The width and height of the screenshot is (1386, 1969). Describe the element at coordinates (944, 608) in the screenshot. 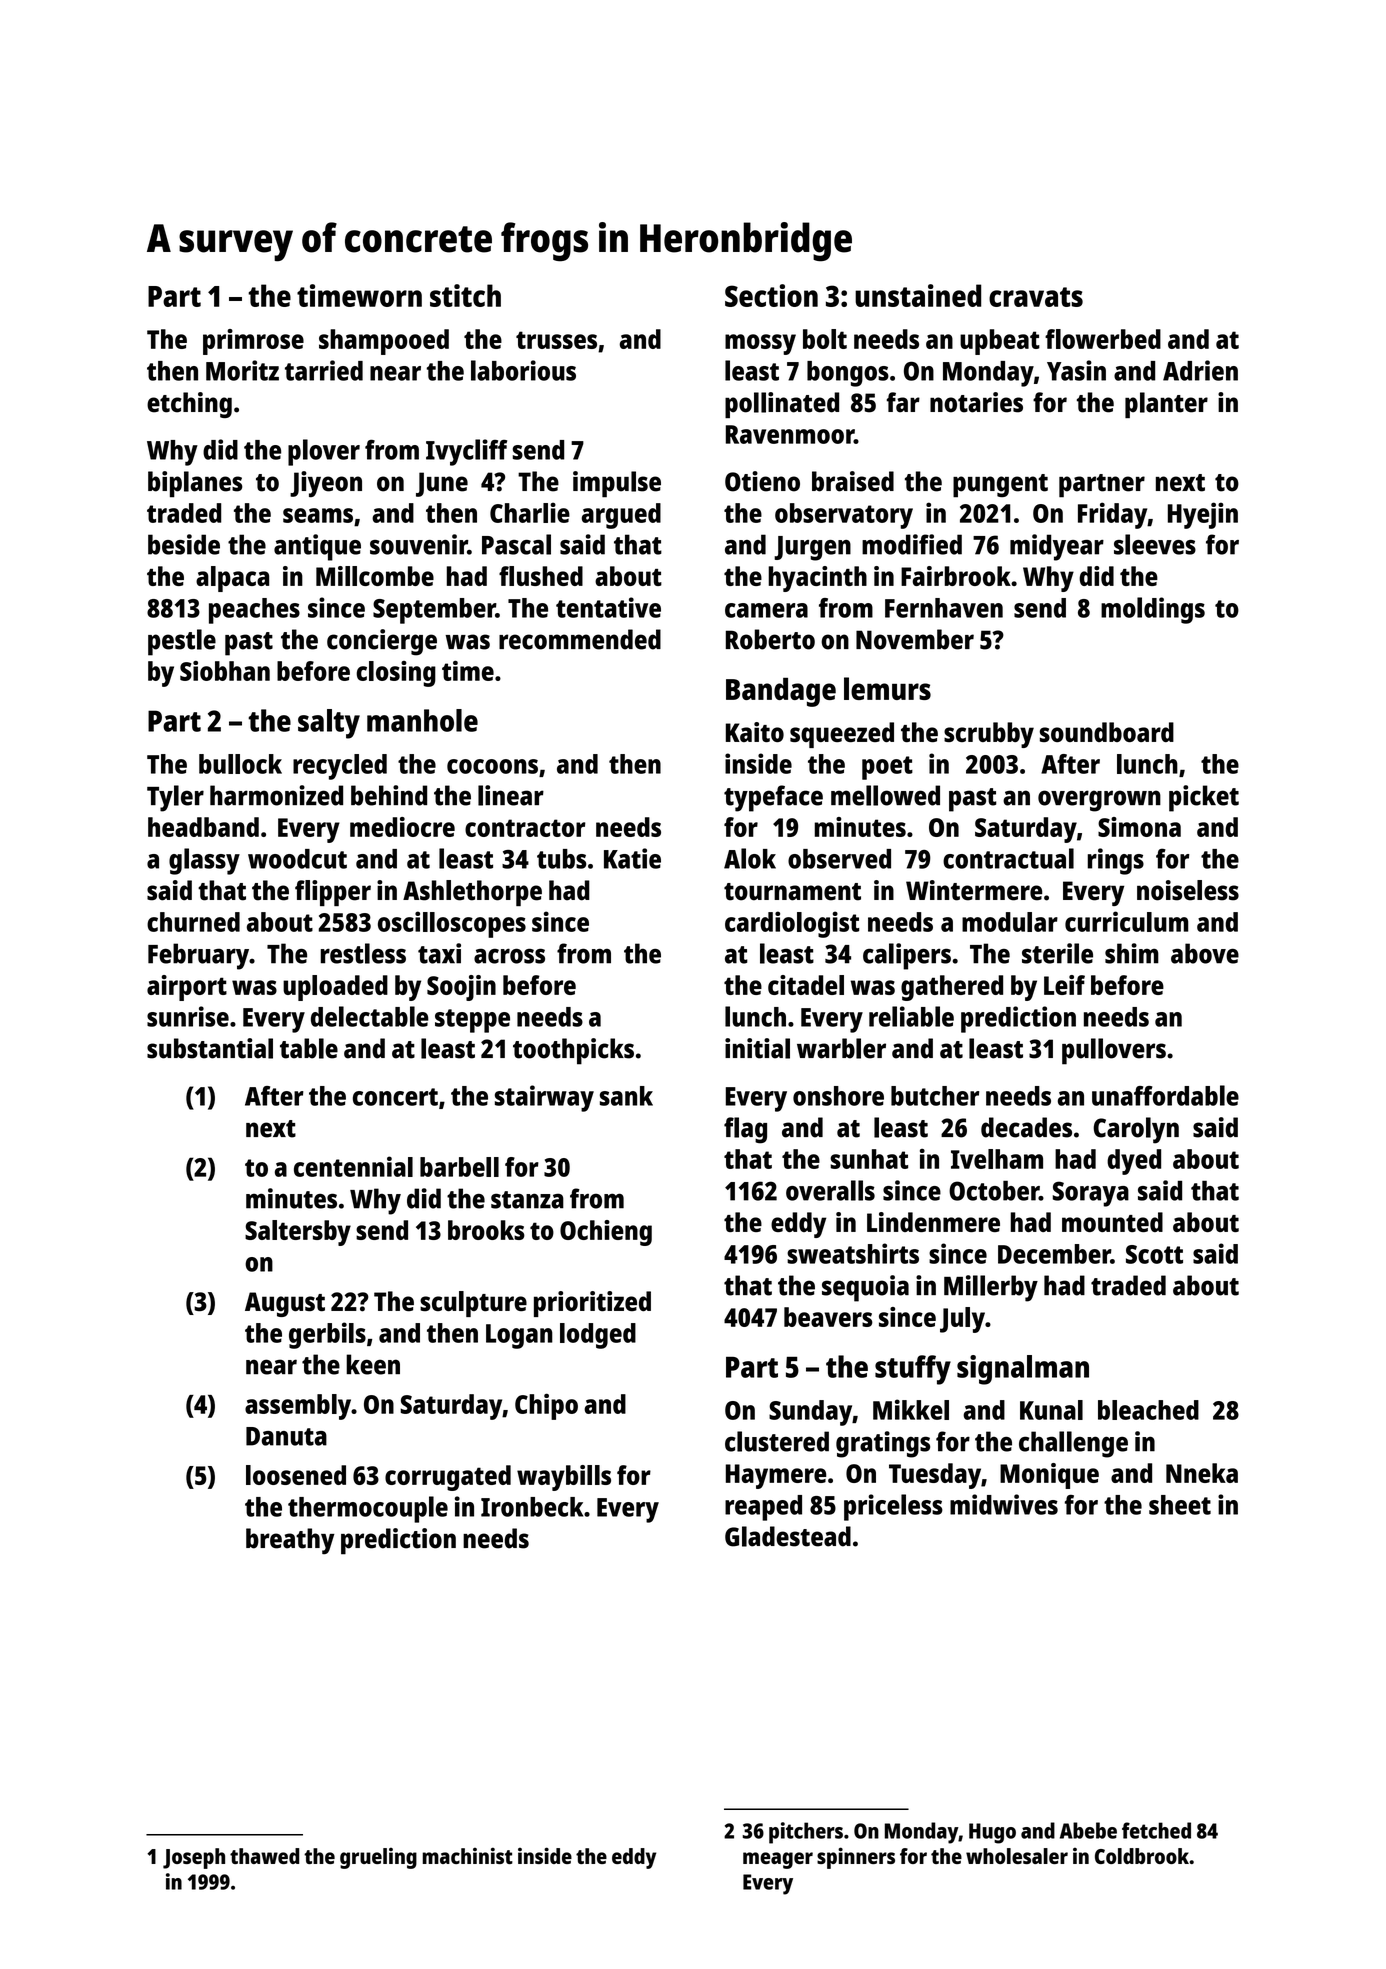

I see `Fernhaven` at that location.
